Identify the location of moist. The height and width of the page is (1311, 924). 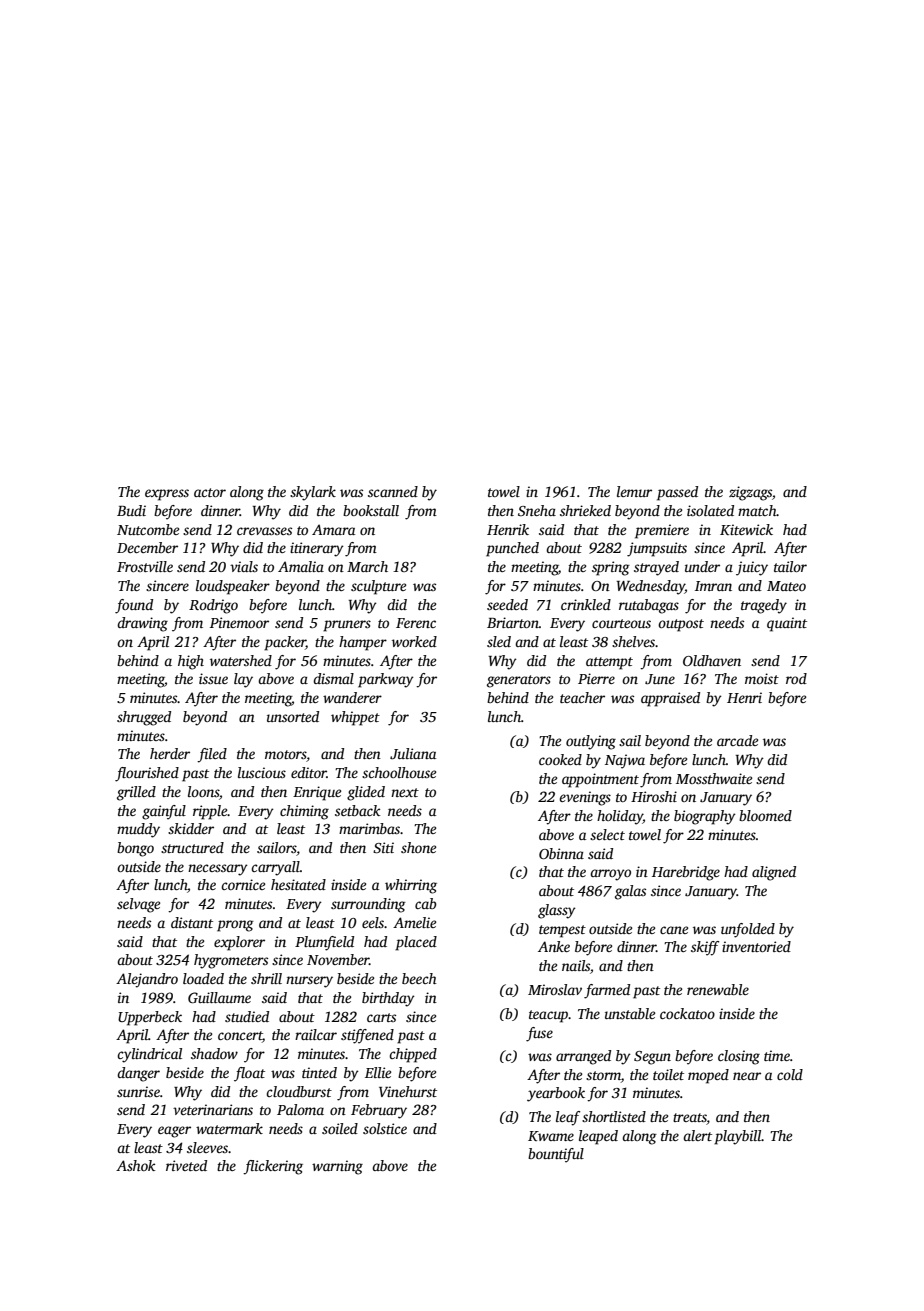
(762, 678).
